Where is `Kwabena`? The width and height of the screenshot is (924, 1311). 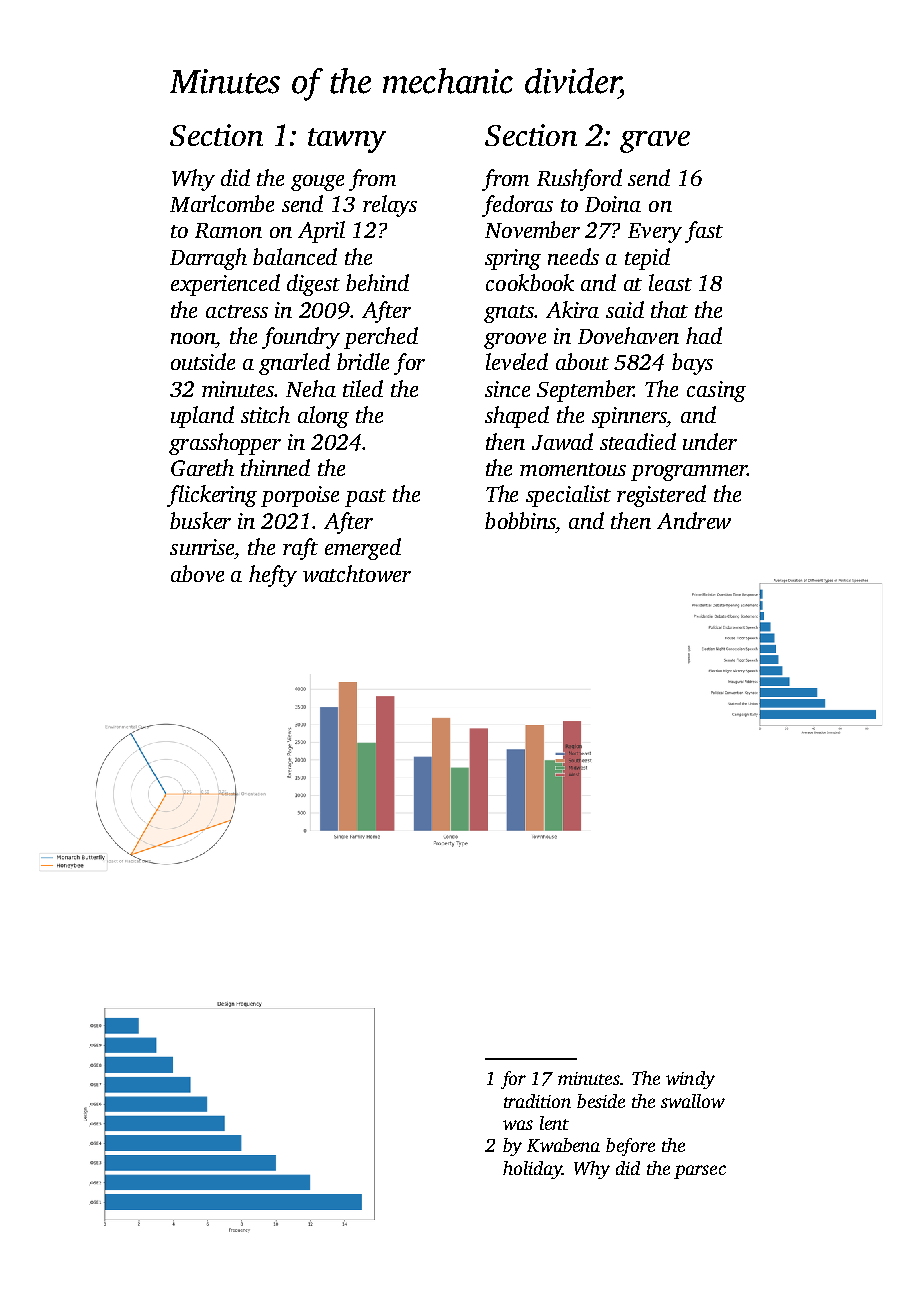
Kwabena is located at coordinates (563, 1145).
